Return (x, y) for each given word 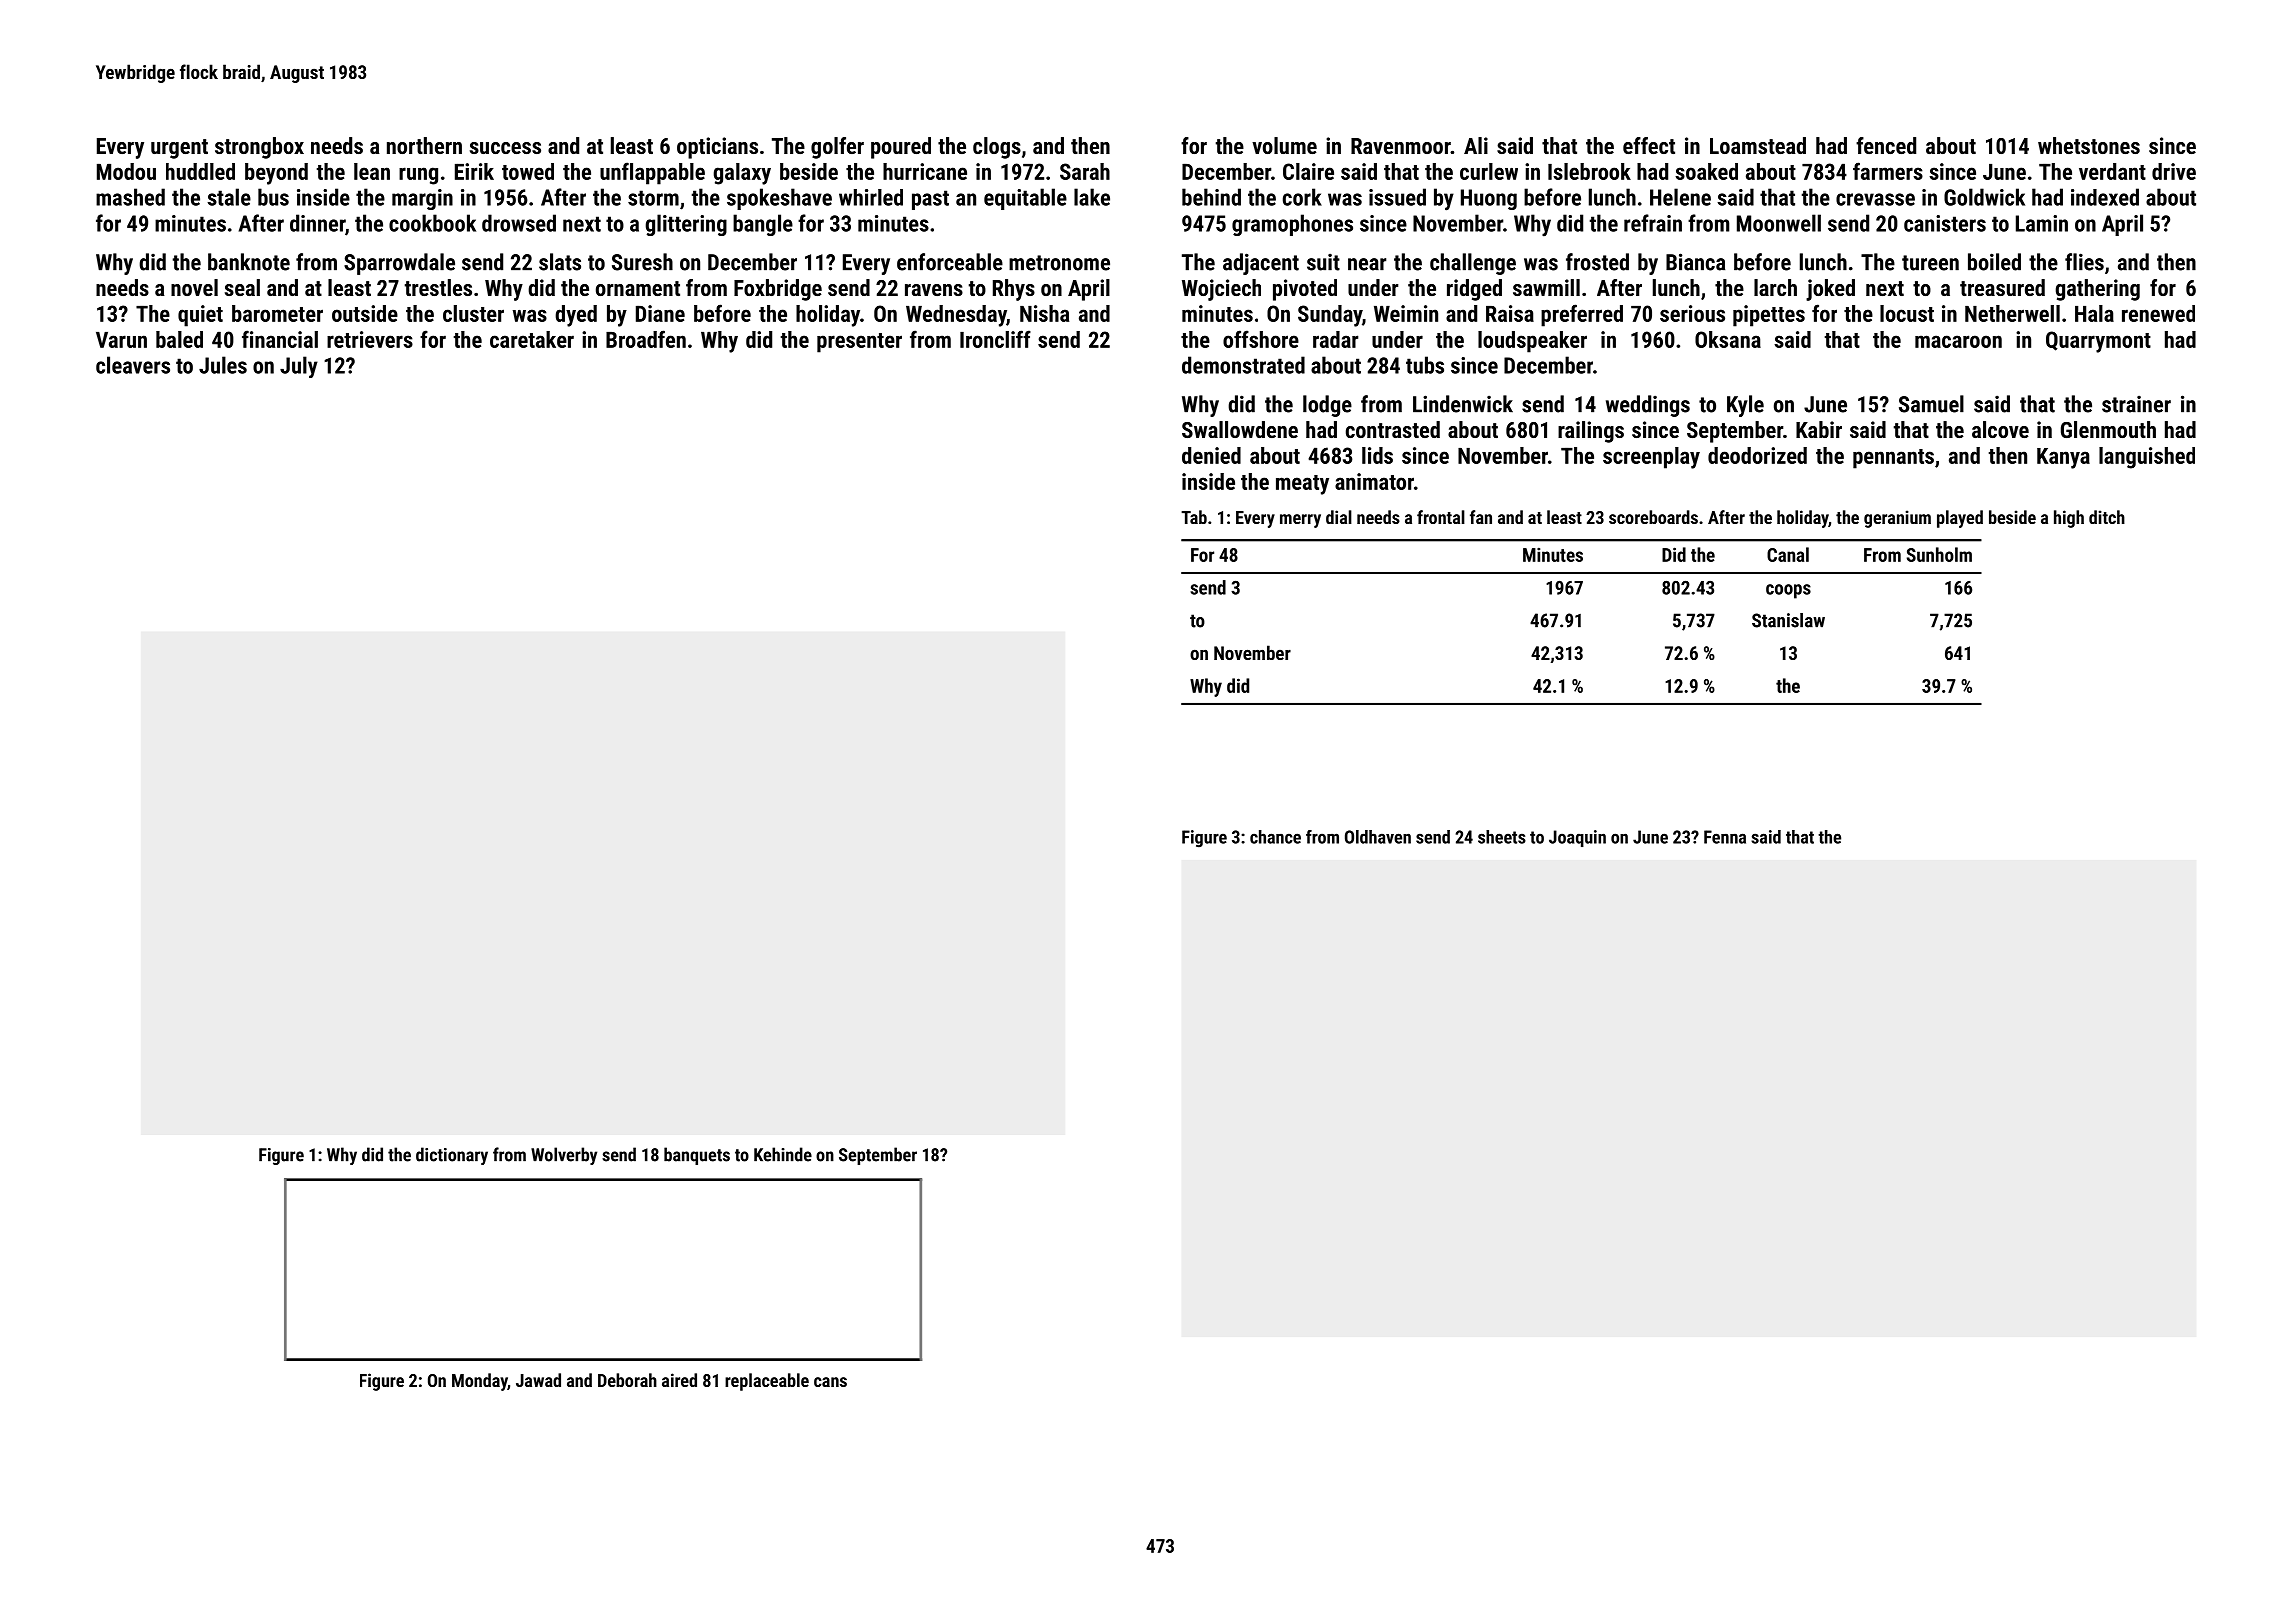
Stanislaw (1788, 620)
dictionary (452, 1156)
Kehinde (783, 1154)
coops (1788, 591)
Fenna (1725, 837)
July (299, 367)
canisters (1945, 223)
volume (1284, 145)
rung (418, 176)
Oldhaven (1378, 837)
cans (830, 1382)
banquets (697, 1156)
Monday (480, 1382)
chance (1275, 837)
